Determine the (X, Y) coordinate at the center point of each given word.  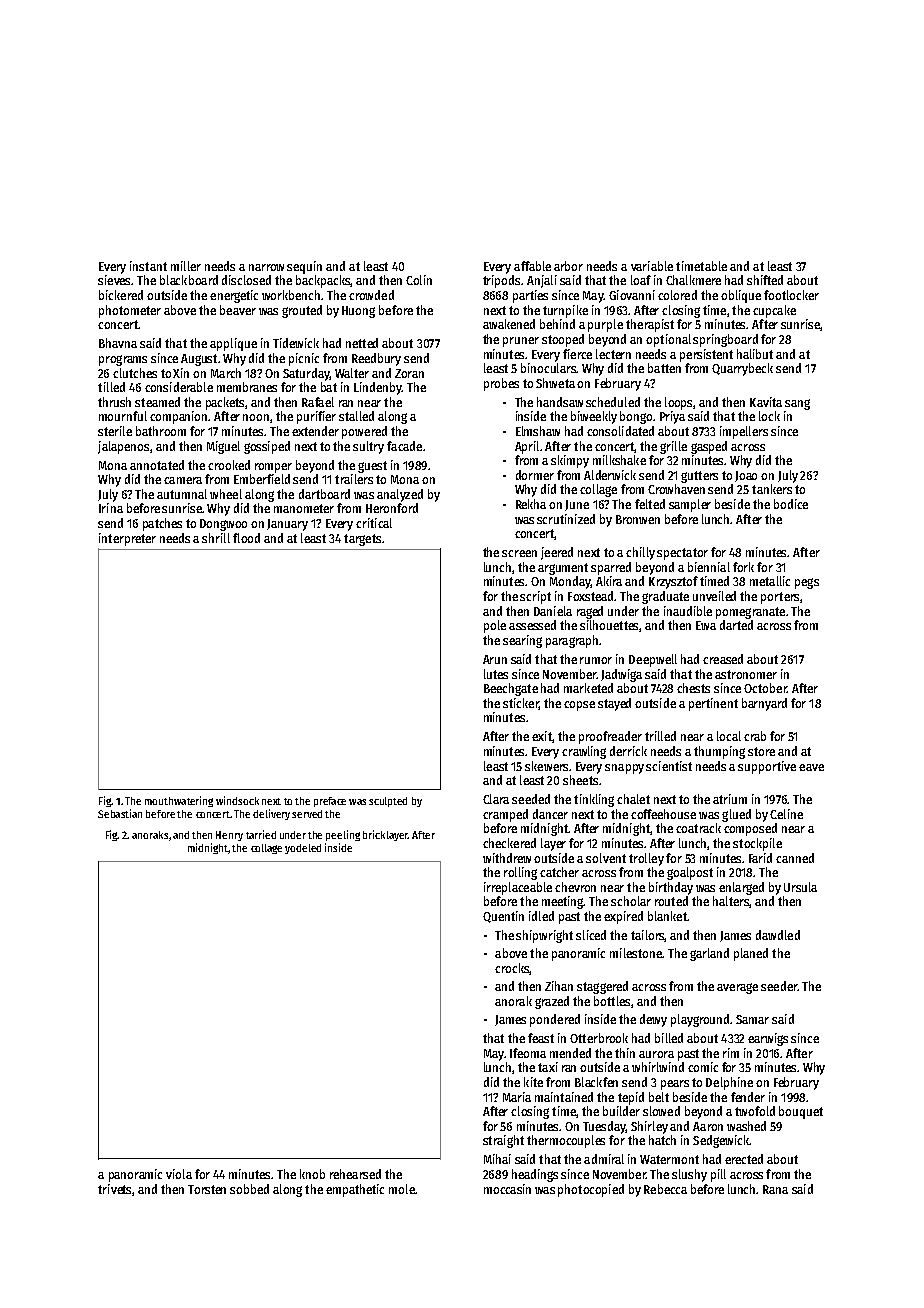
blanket (667, 916)
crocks (512, 968)
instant (148, 266)
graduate (665, 597)
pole (495, 626)
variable (652, 266)
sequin (304, 267)
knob (312, 1174)
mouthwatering (179, 801)
